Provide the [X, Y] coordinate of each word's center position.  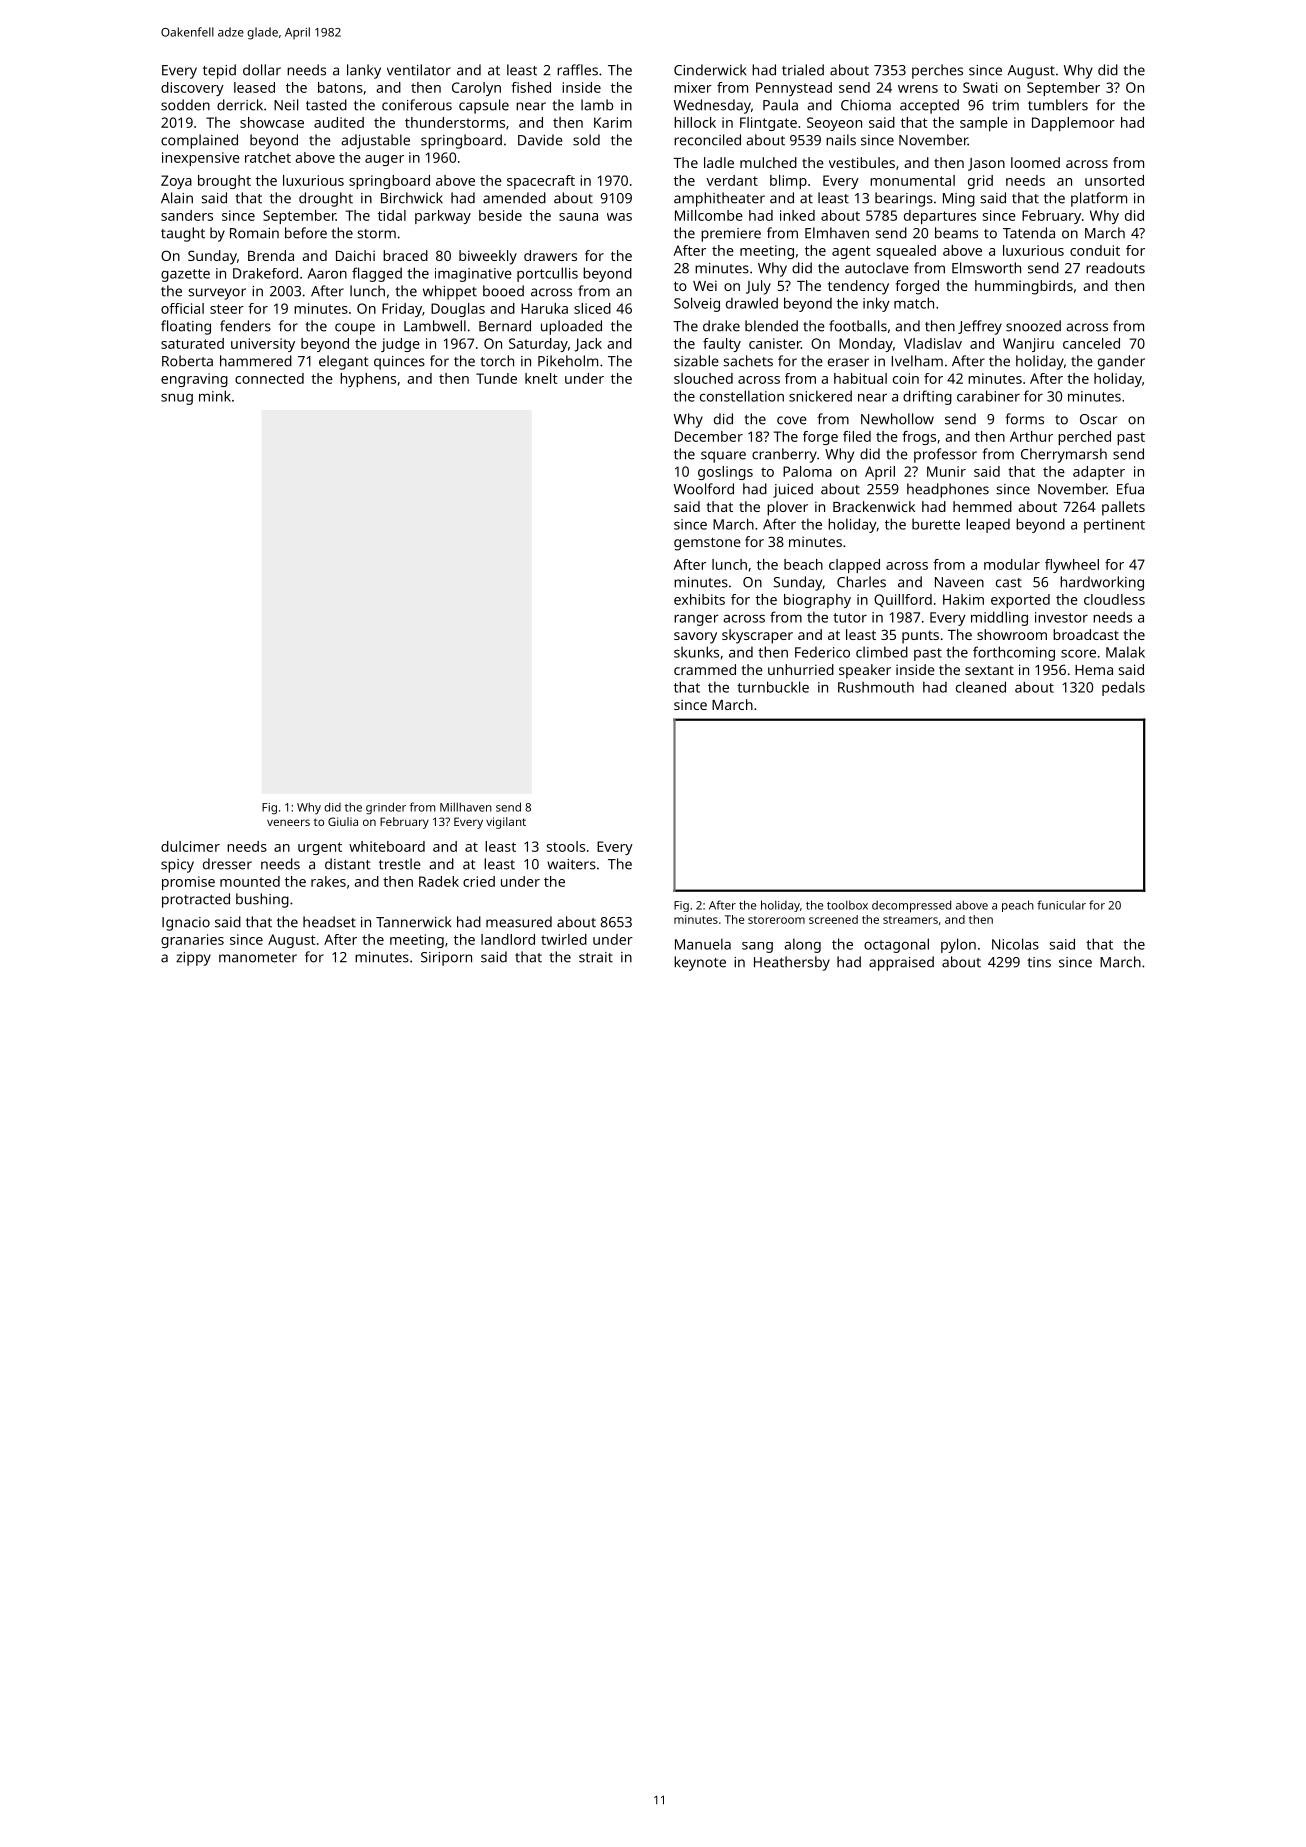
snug [177, 399]
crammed [705, 669]
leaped [988, 525]
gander [1121, 362]
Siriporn [446, 959]
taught [183, 234]
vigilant [506, 823]
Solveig [697, 304]
